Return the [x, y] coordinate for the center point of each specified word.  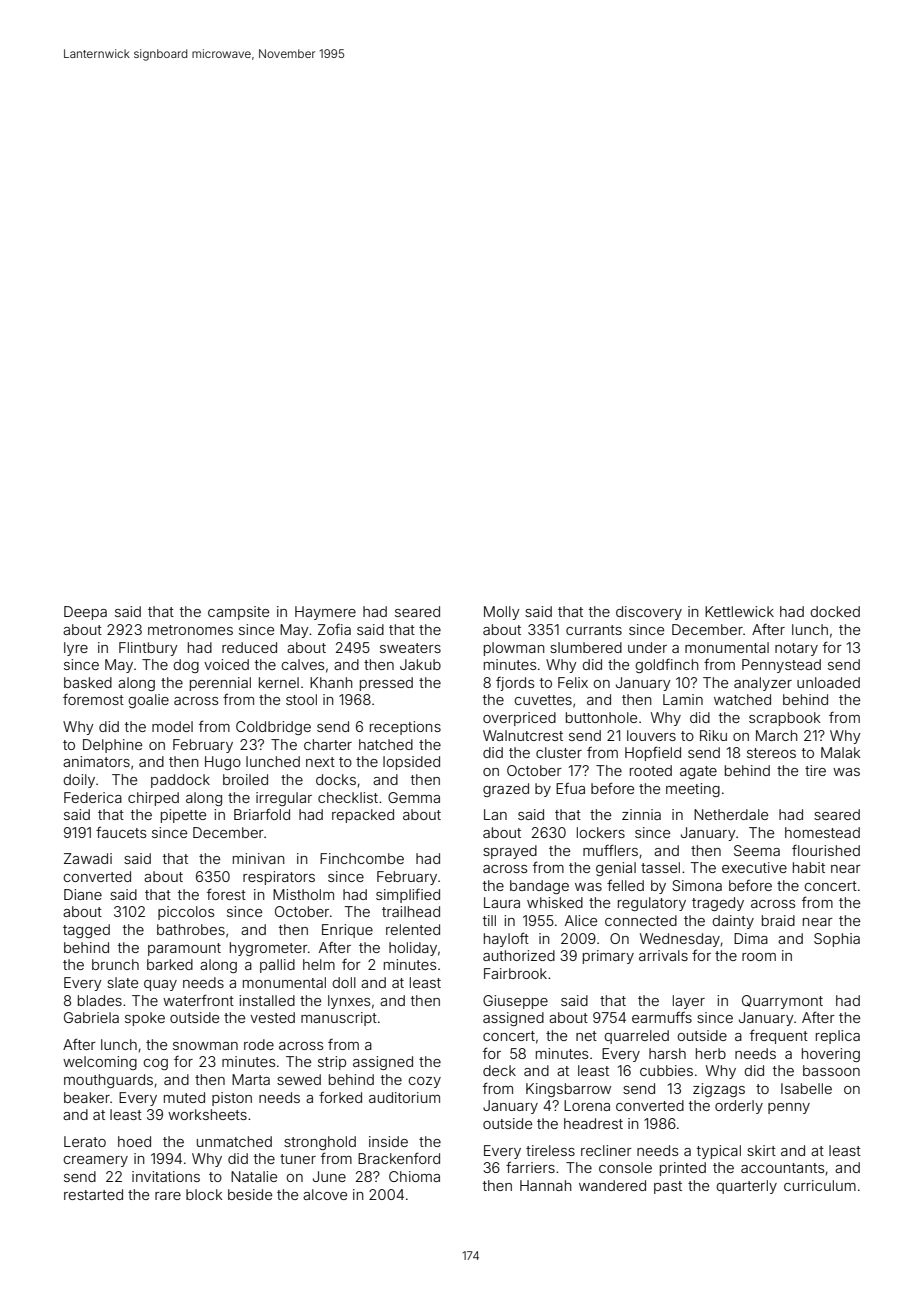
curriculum [820, 1185]
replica [838, 1037]
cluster [559, 752]
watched [742, 699]
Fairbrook [515, 973]
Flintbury [148, 649]
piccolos [186, 913]
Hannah [546, 1185]
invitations [166, 1176]
